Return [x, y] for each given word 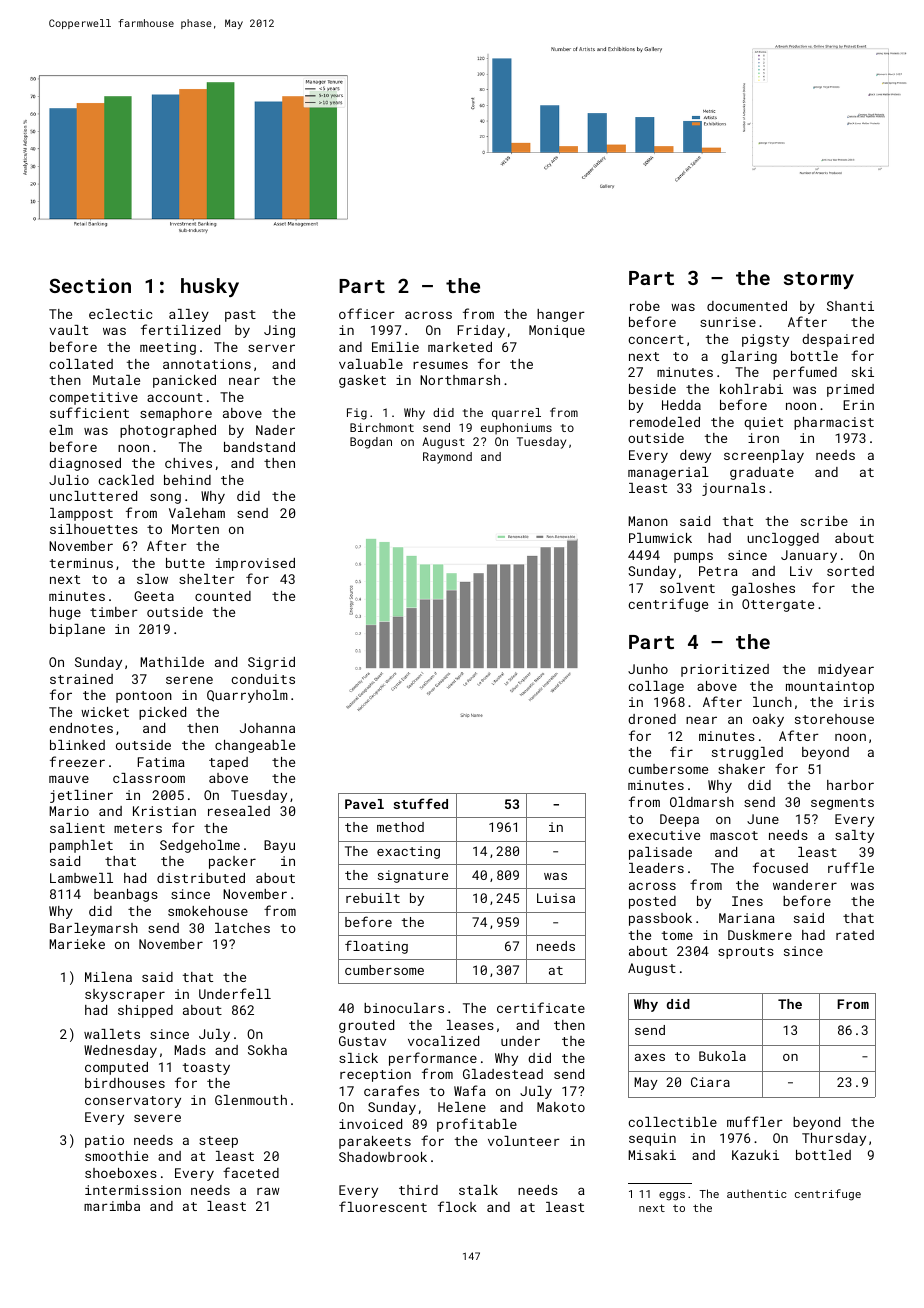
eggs [672, 1196]
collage [656, 687]
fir [681, 751]
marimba [112, 1206]
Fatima [161, 762]
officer [367, 313]
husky [210, 287]
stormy [819, 280]
